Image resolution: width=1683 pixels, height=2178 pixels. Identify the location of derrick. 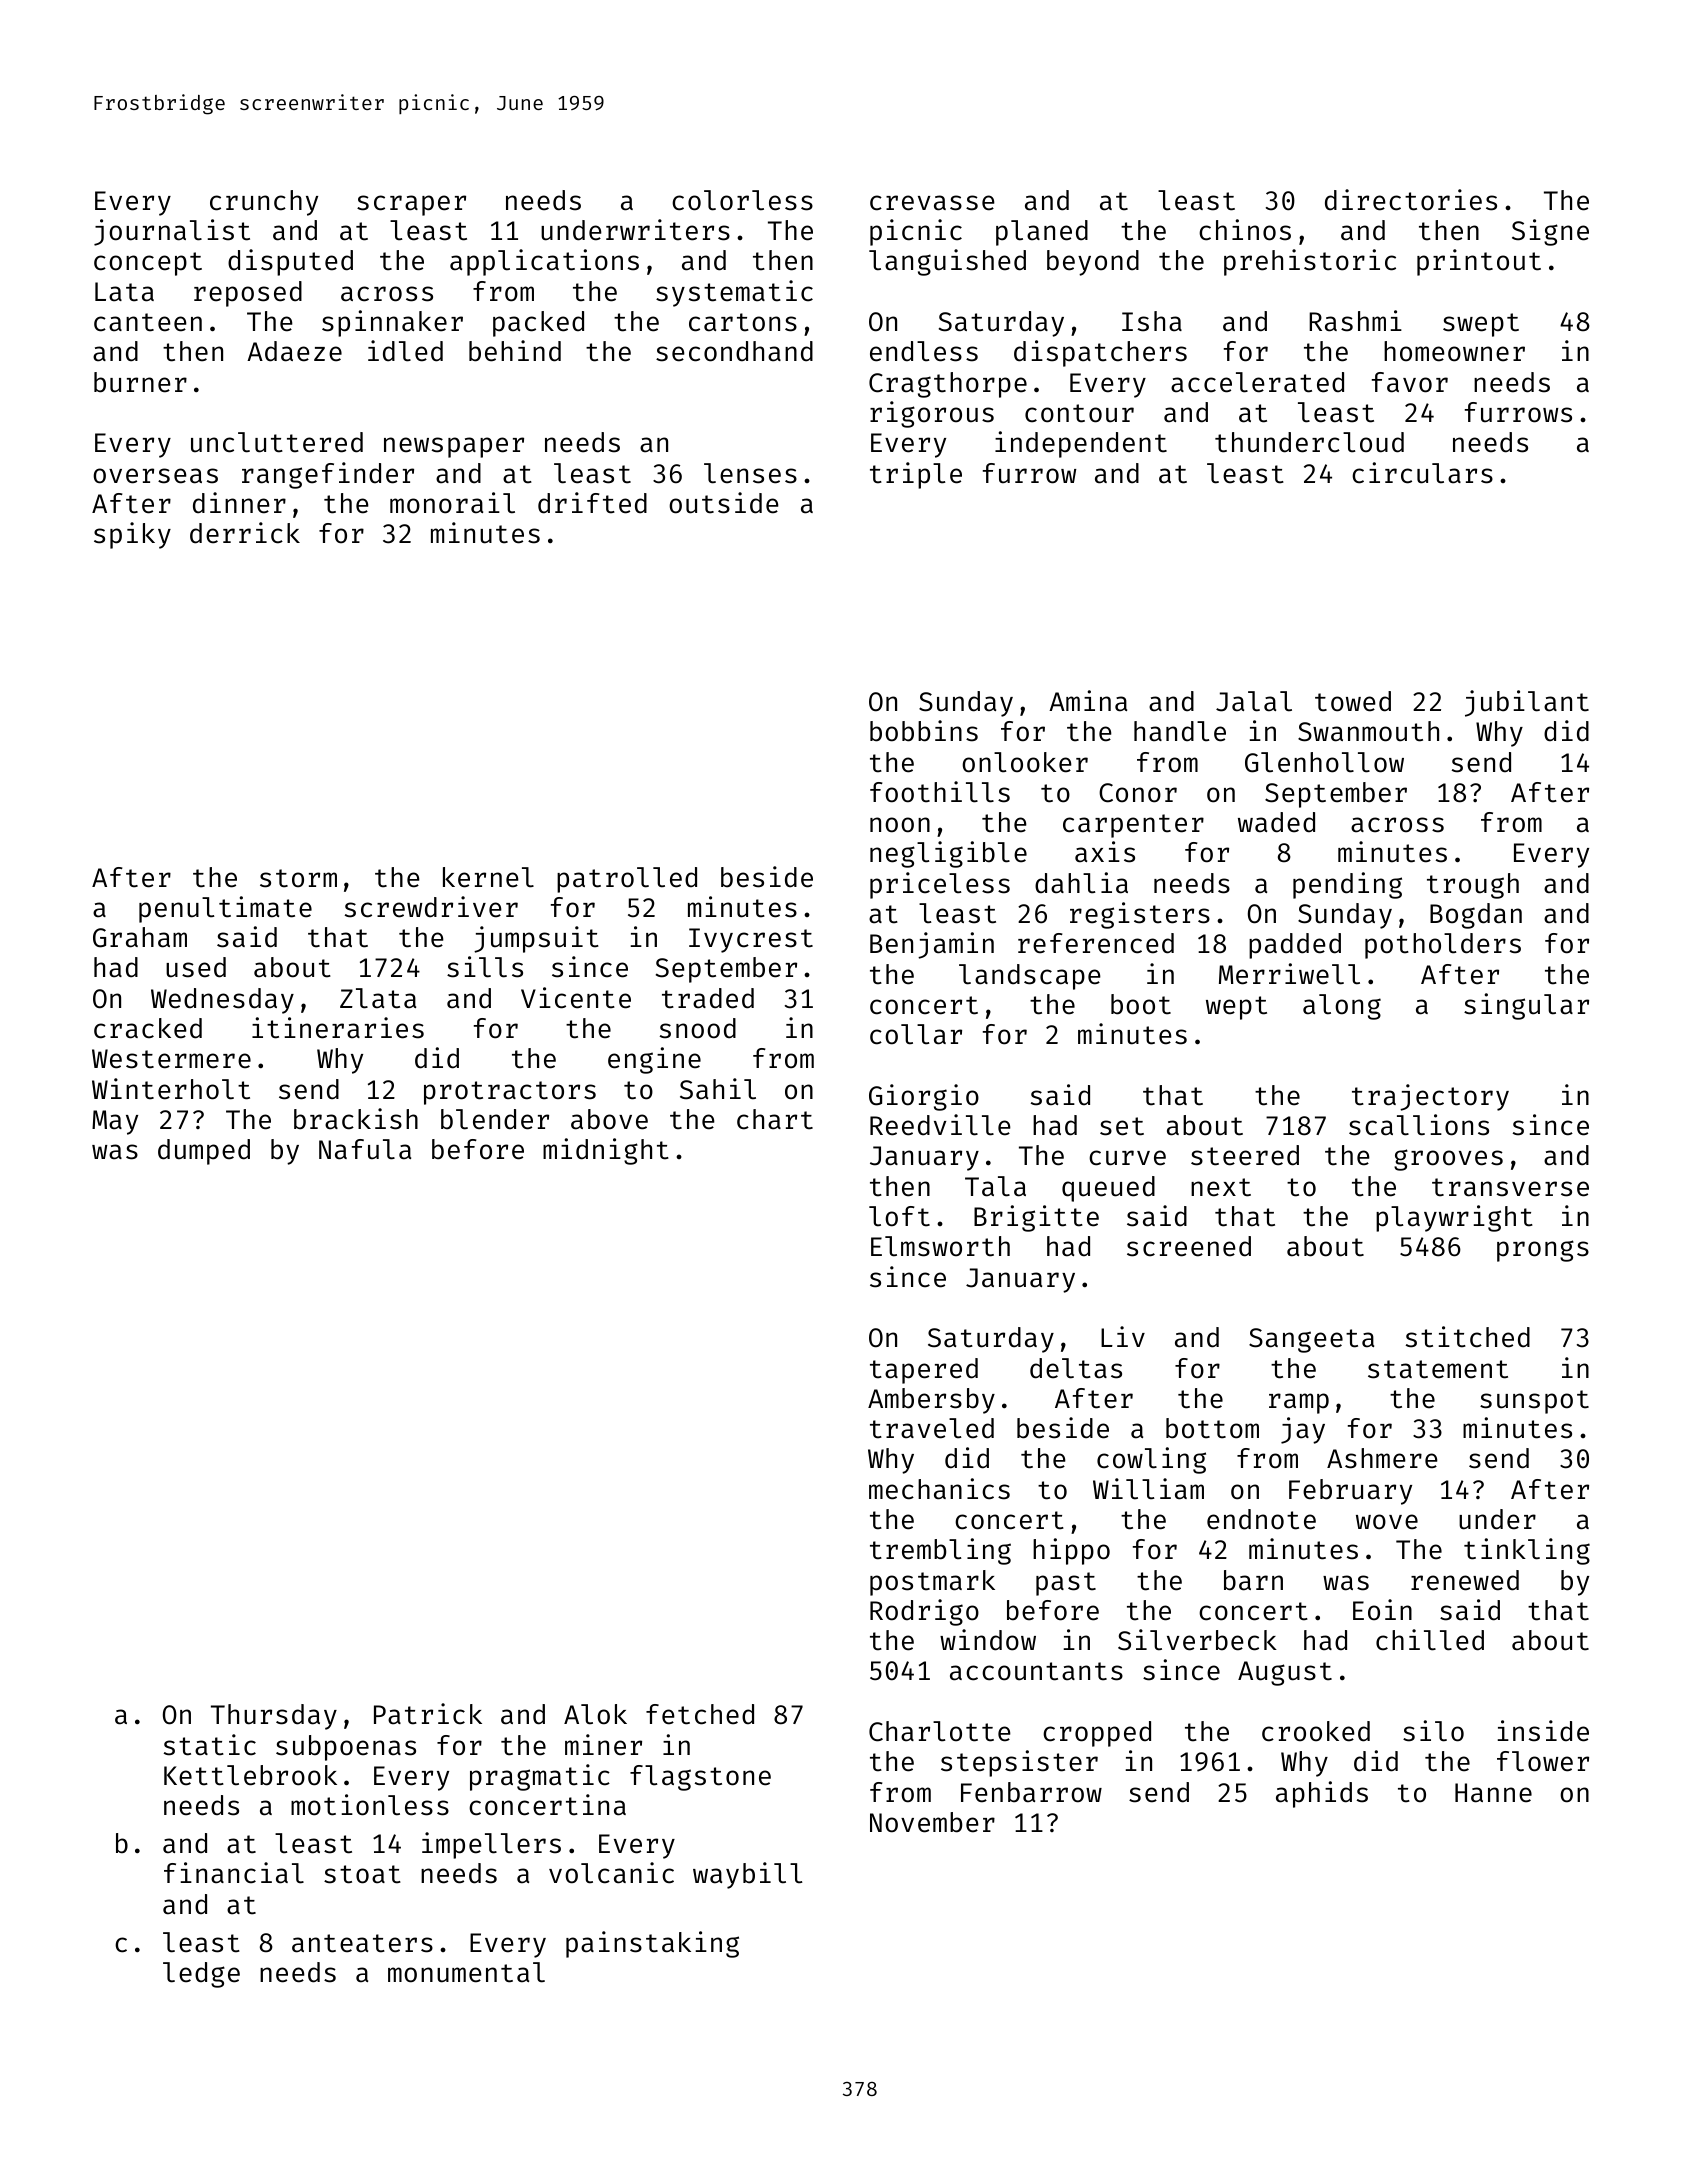
(245, 533).
